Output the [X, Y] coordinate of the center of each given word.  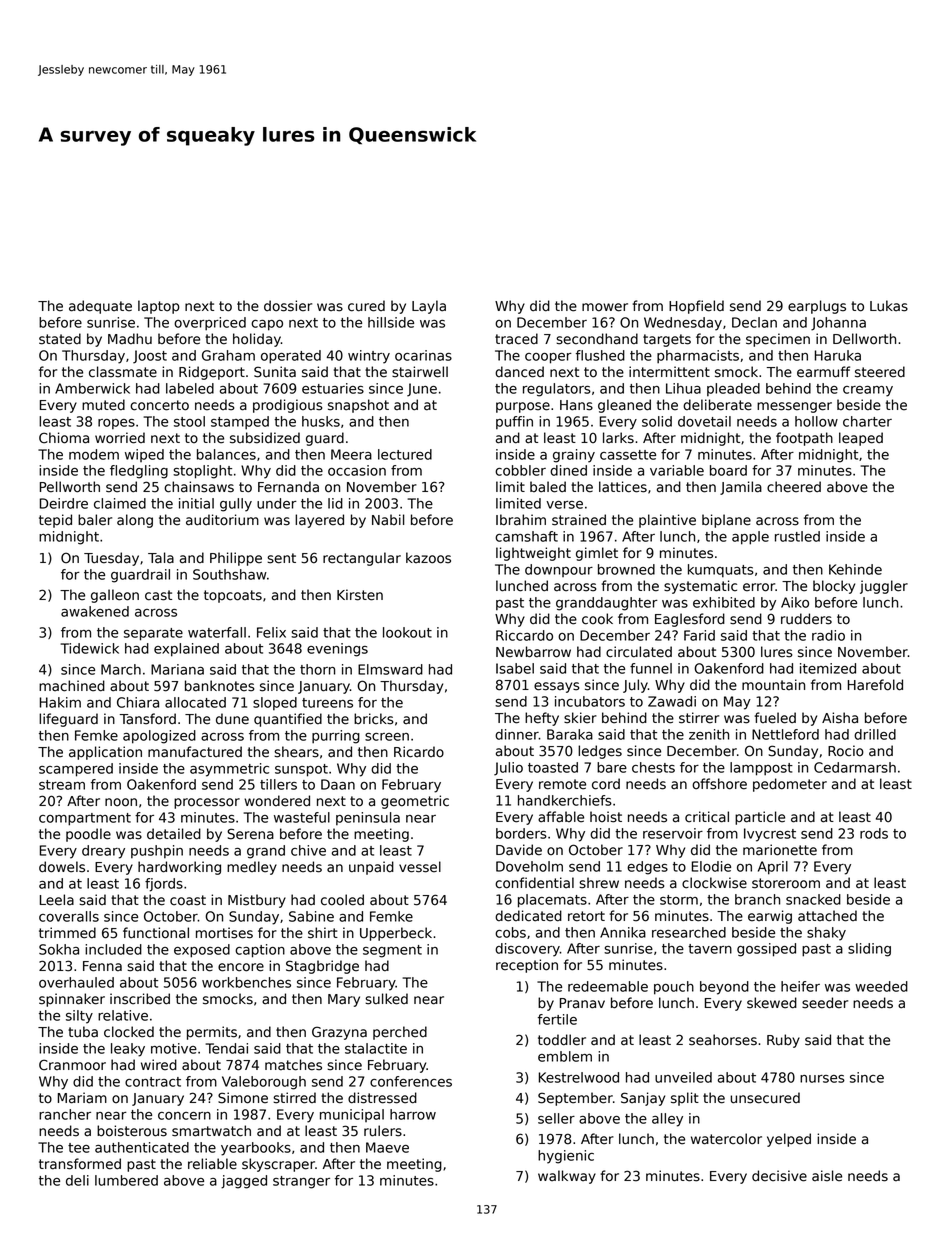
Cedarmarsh [855, 767]
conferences [411, 1081]
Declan [754, 322]
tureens [327, 703]
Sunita [275, 372]
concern [184, 1116]
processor [207, 803]
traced [516, 339]
